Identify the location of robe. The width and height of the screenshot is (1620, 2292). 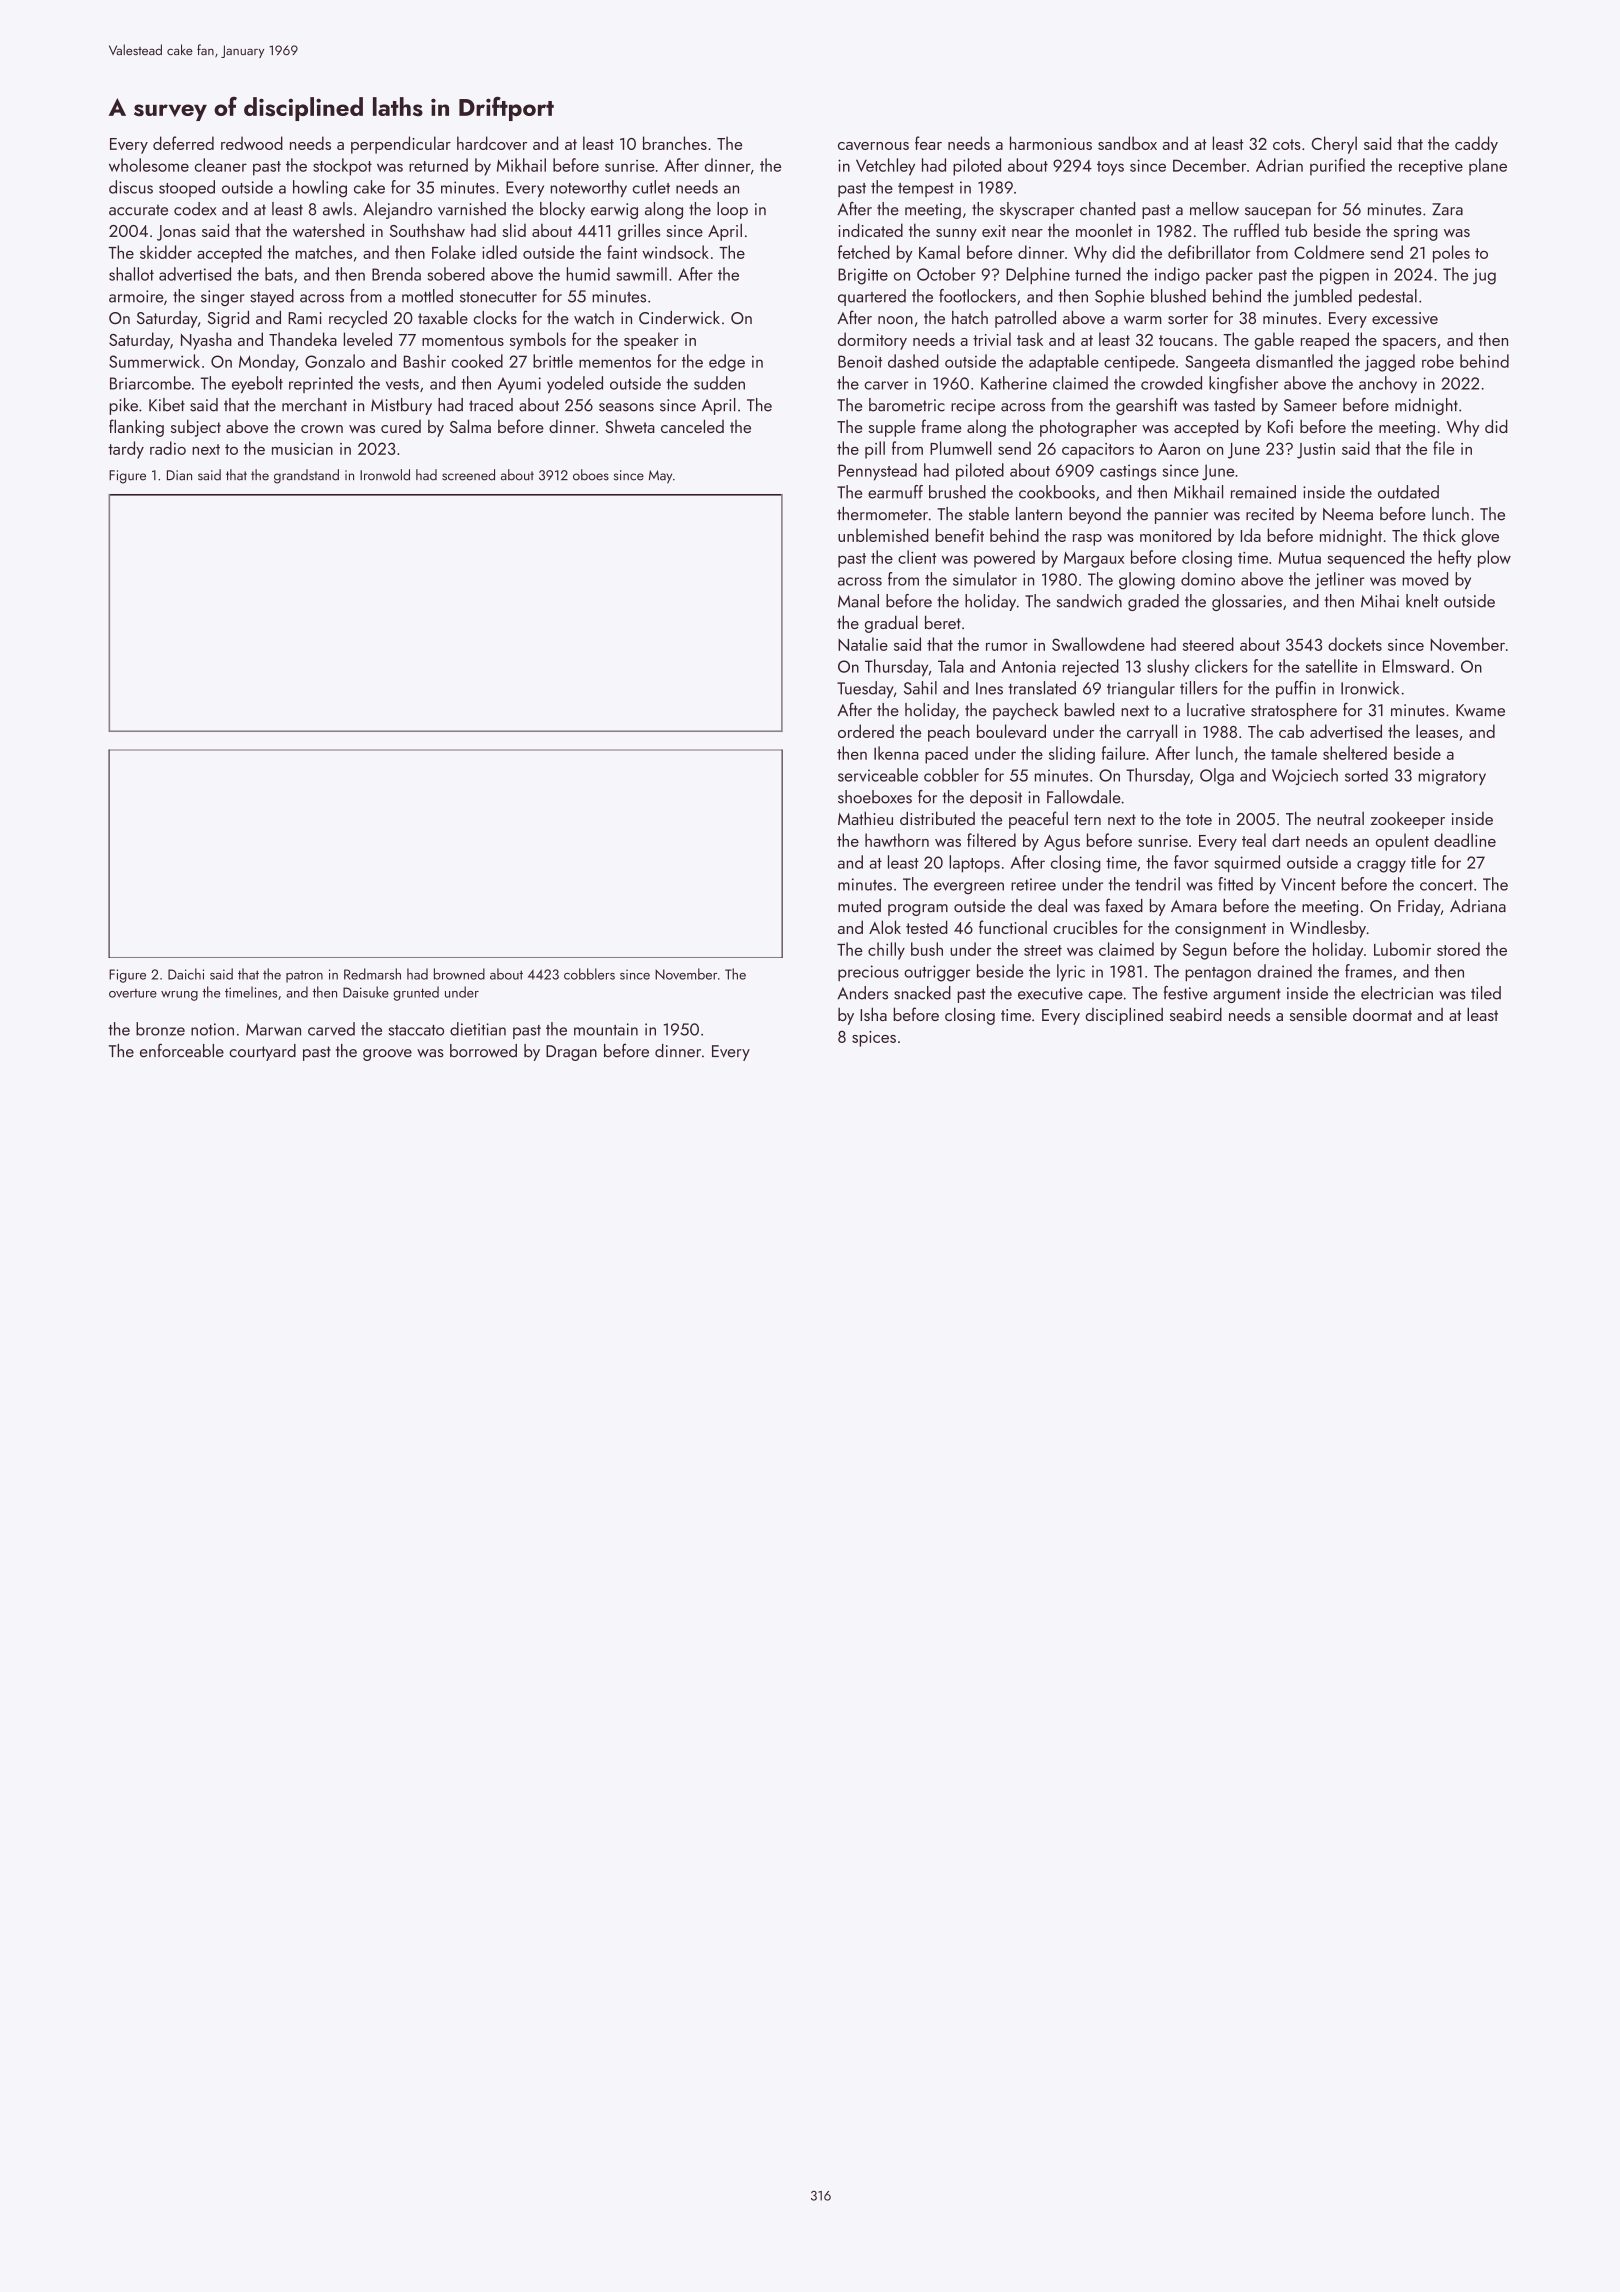
(1438, 361).
